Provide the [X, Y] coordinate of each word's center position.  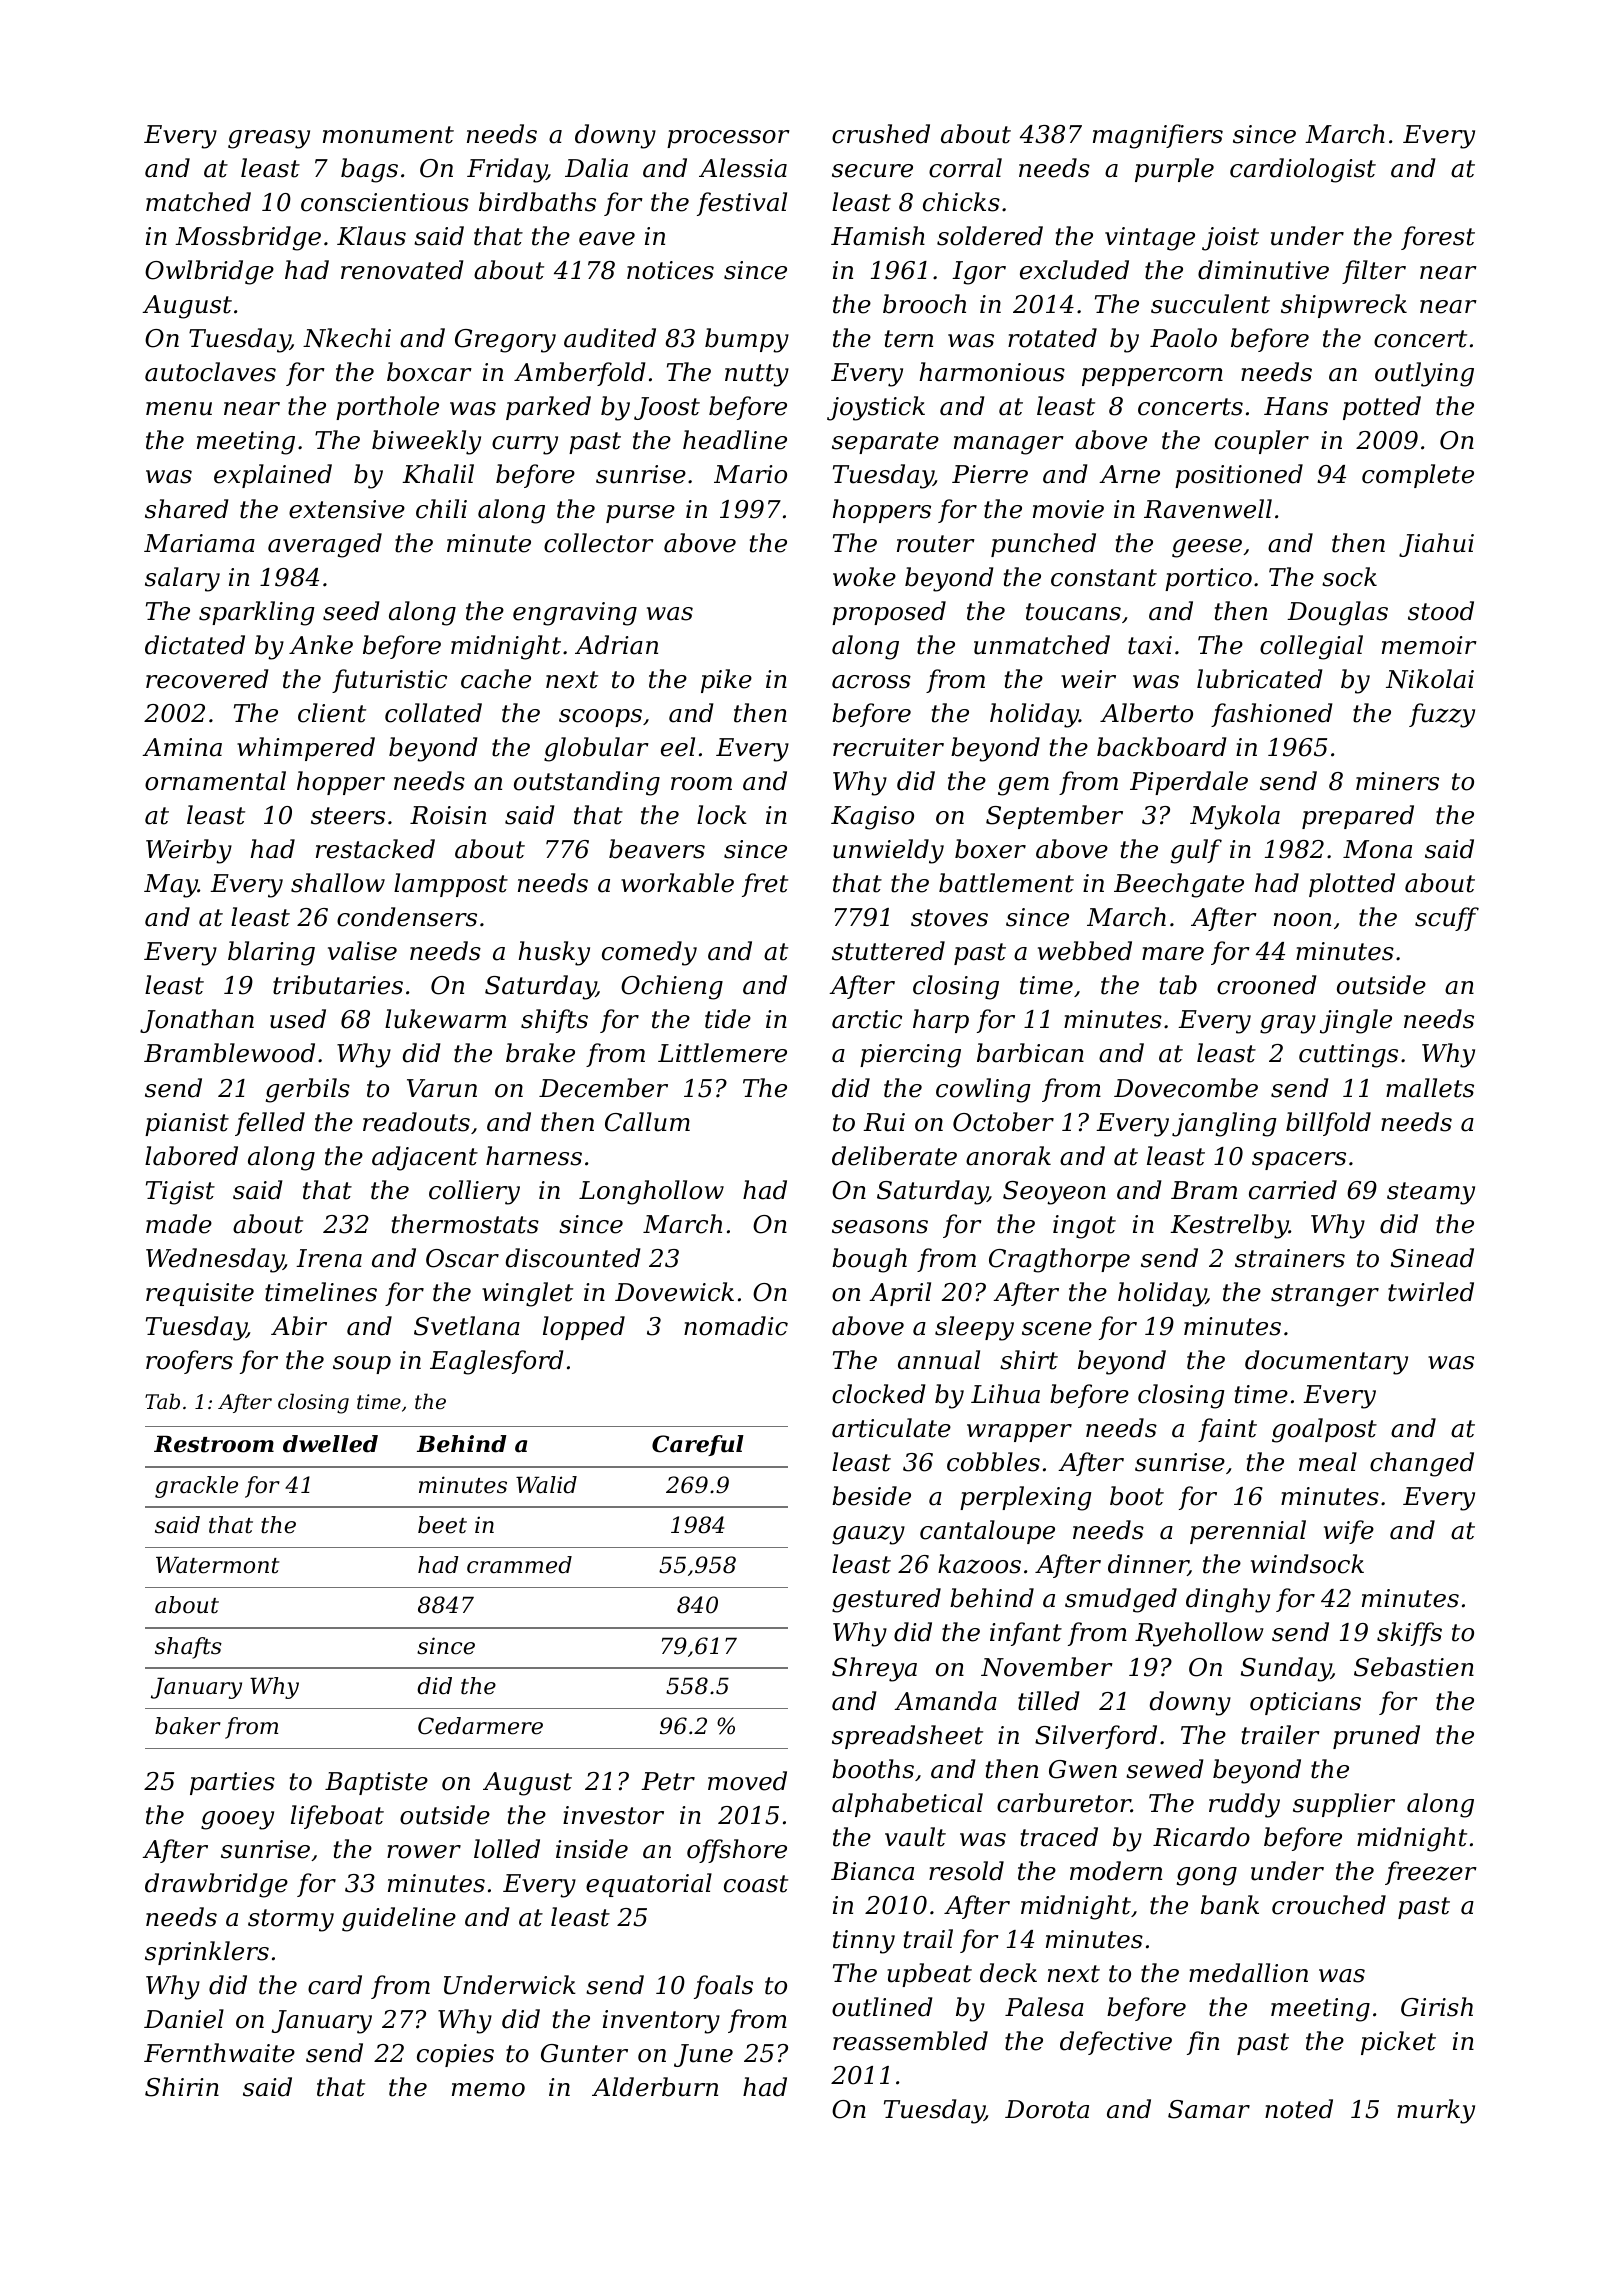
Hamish [878, 236]
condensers [407, 917]
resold [966, 1871]
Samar [1209, 2109]
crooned [1266, 985]
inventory [661, 2022]
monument [388, 135]
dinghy [1228, 1600]
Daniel [184, 2019]
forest [1438, 238]
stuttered [888, 951]
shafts [188, 1648]
